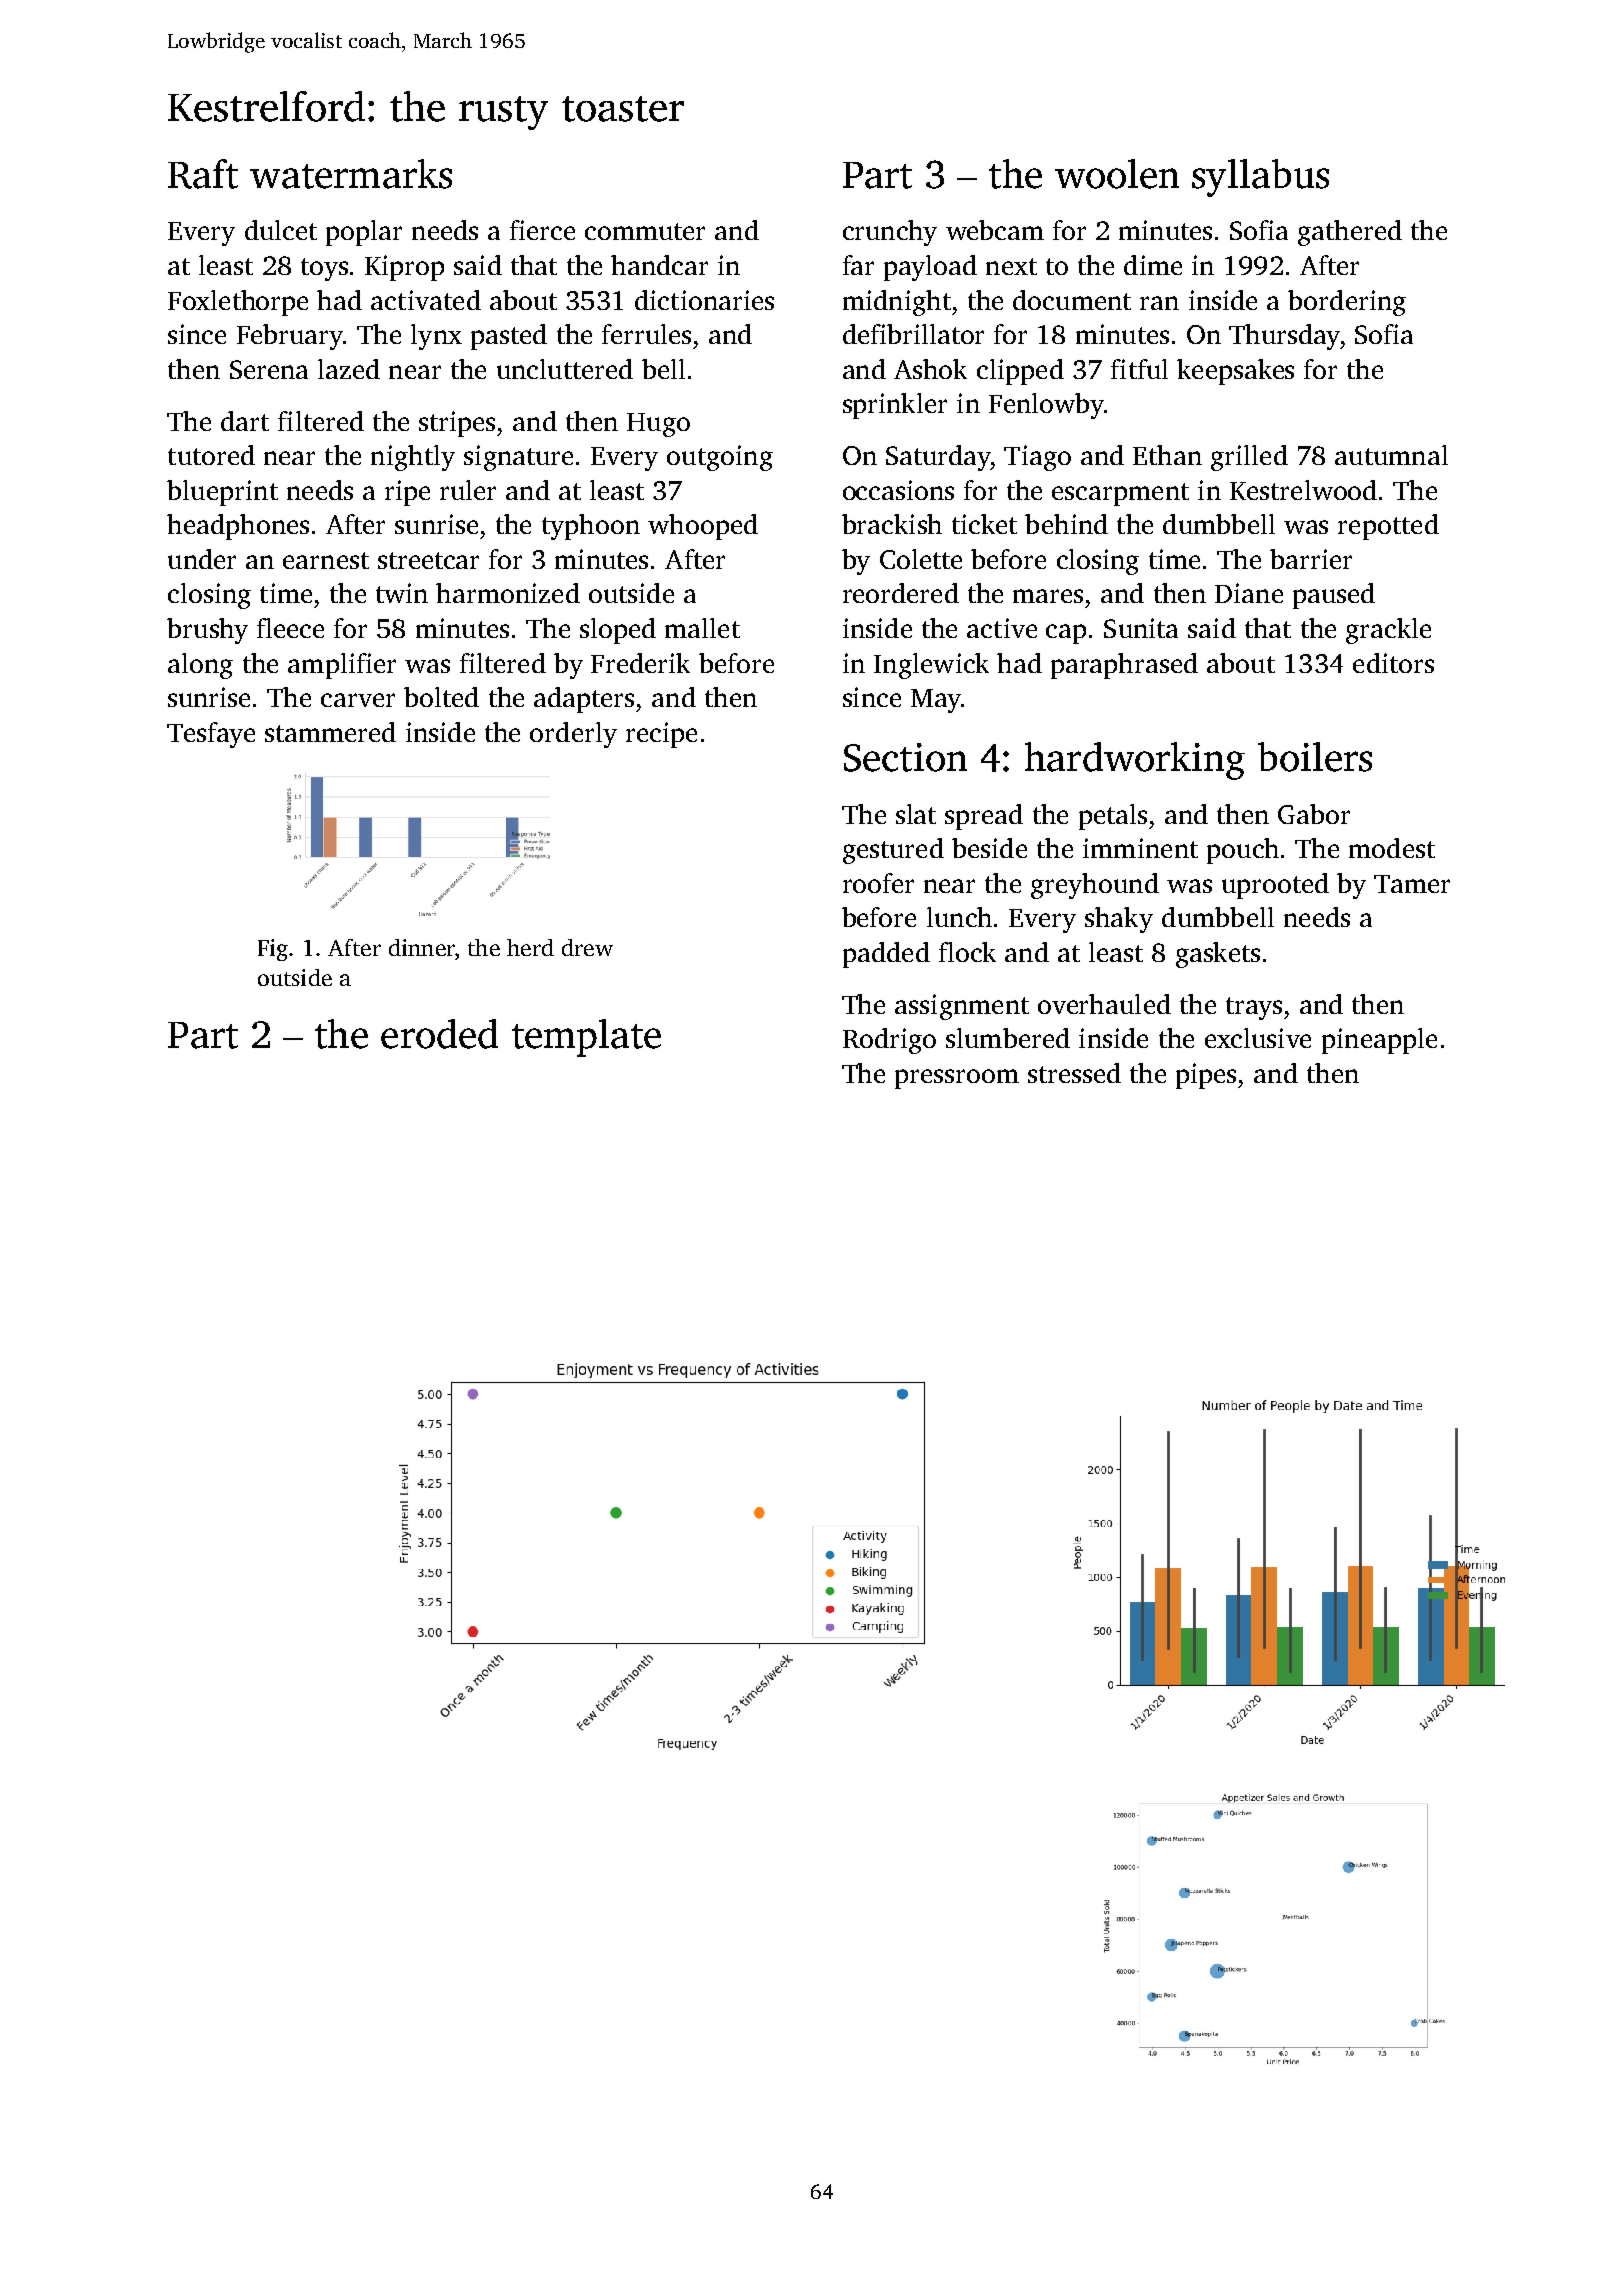  Describe the element at coordinates (640, 663) in the screenshot. I see `Frederik` at that location.
